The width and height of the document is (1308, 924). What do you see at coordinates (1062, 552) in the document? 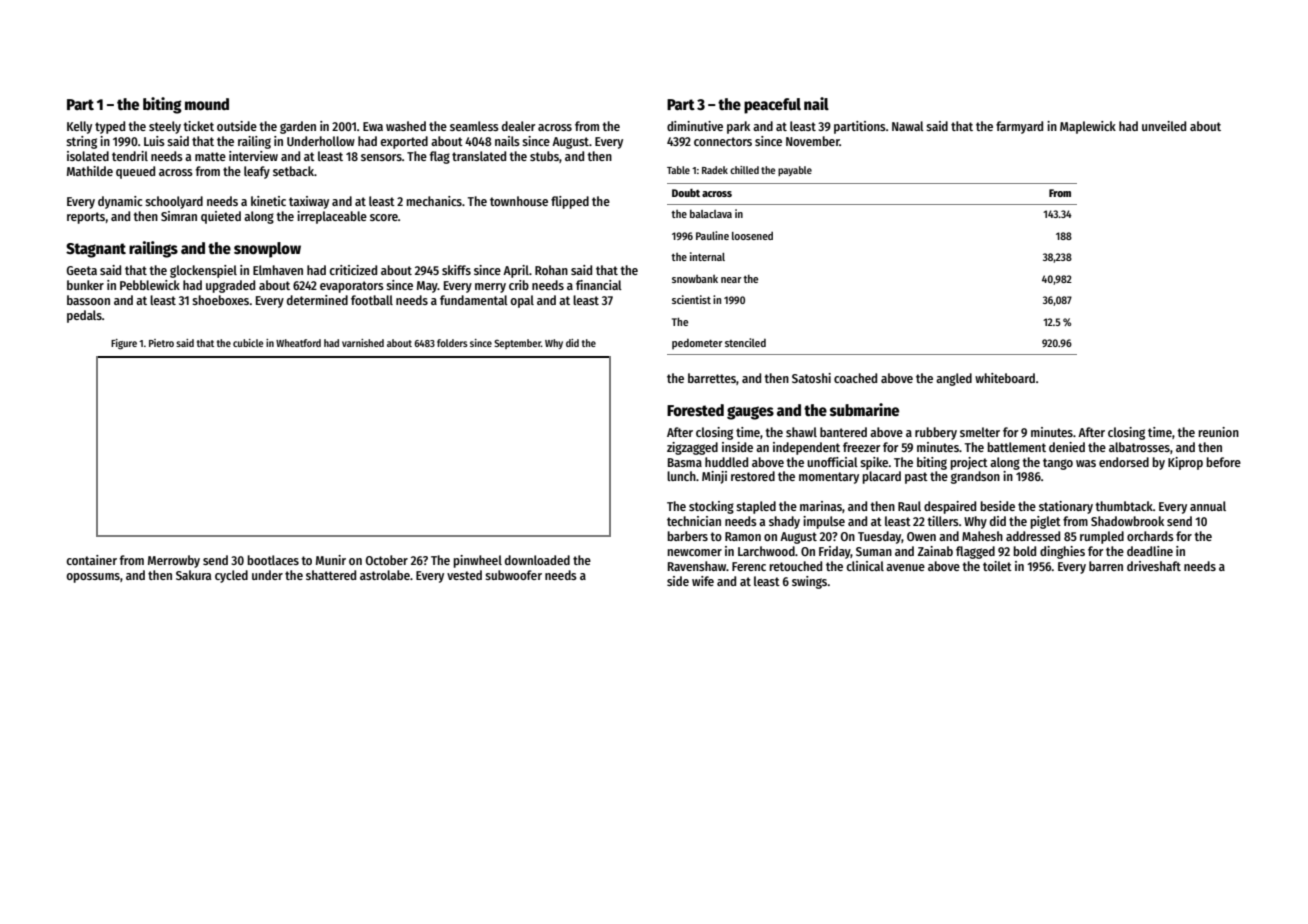
I see `dinghies` at bounding box center [1062, 552].
